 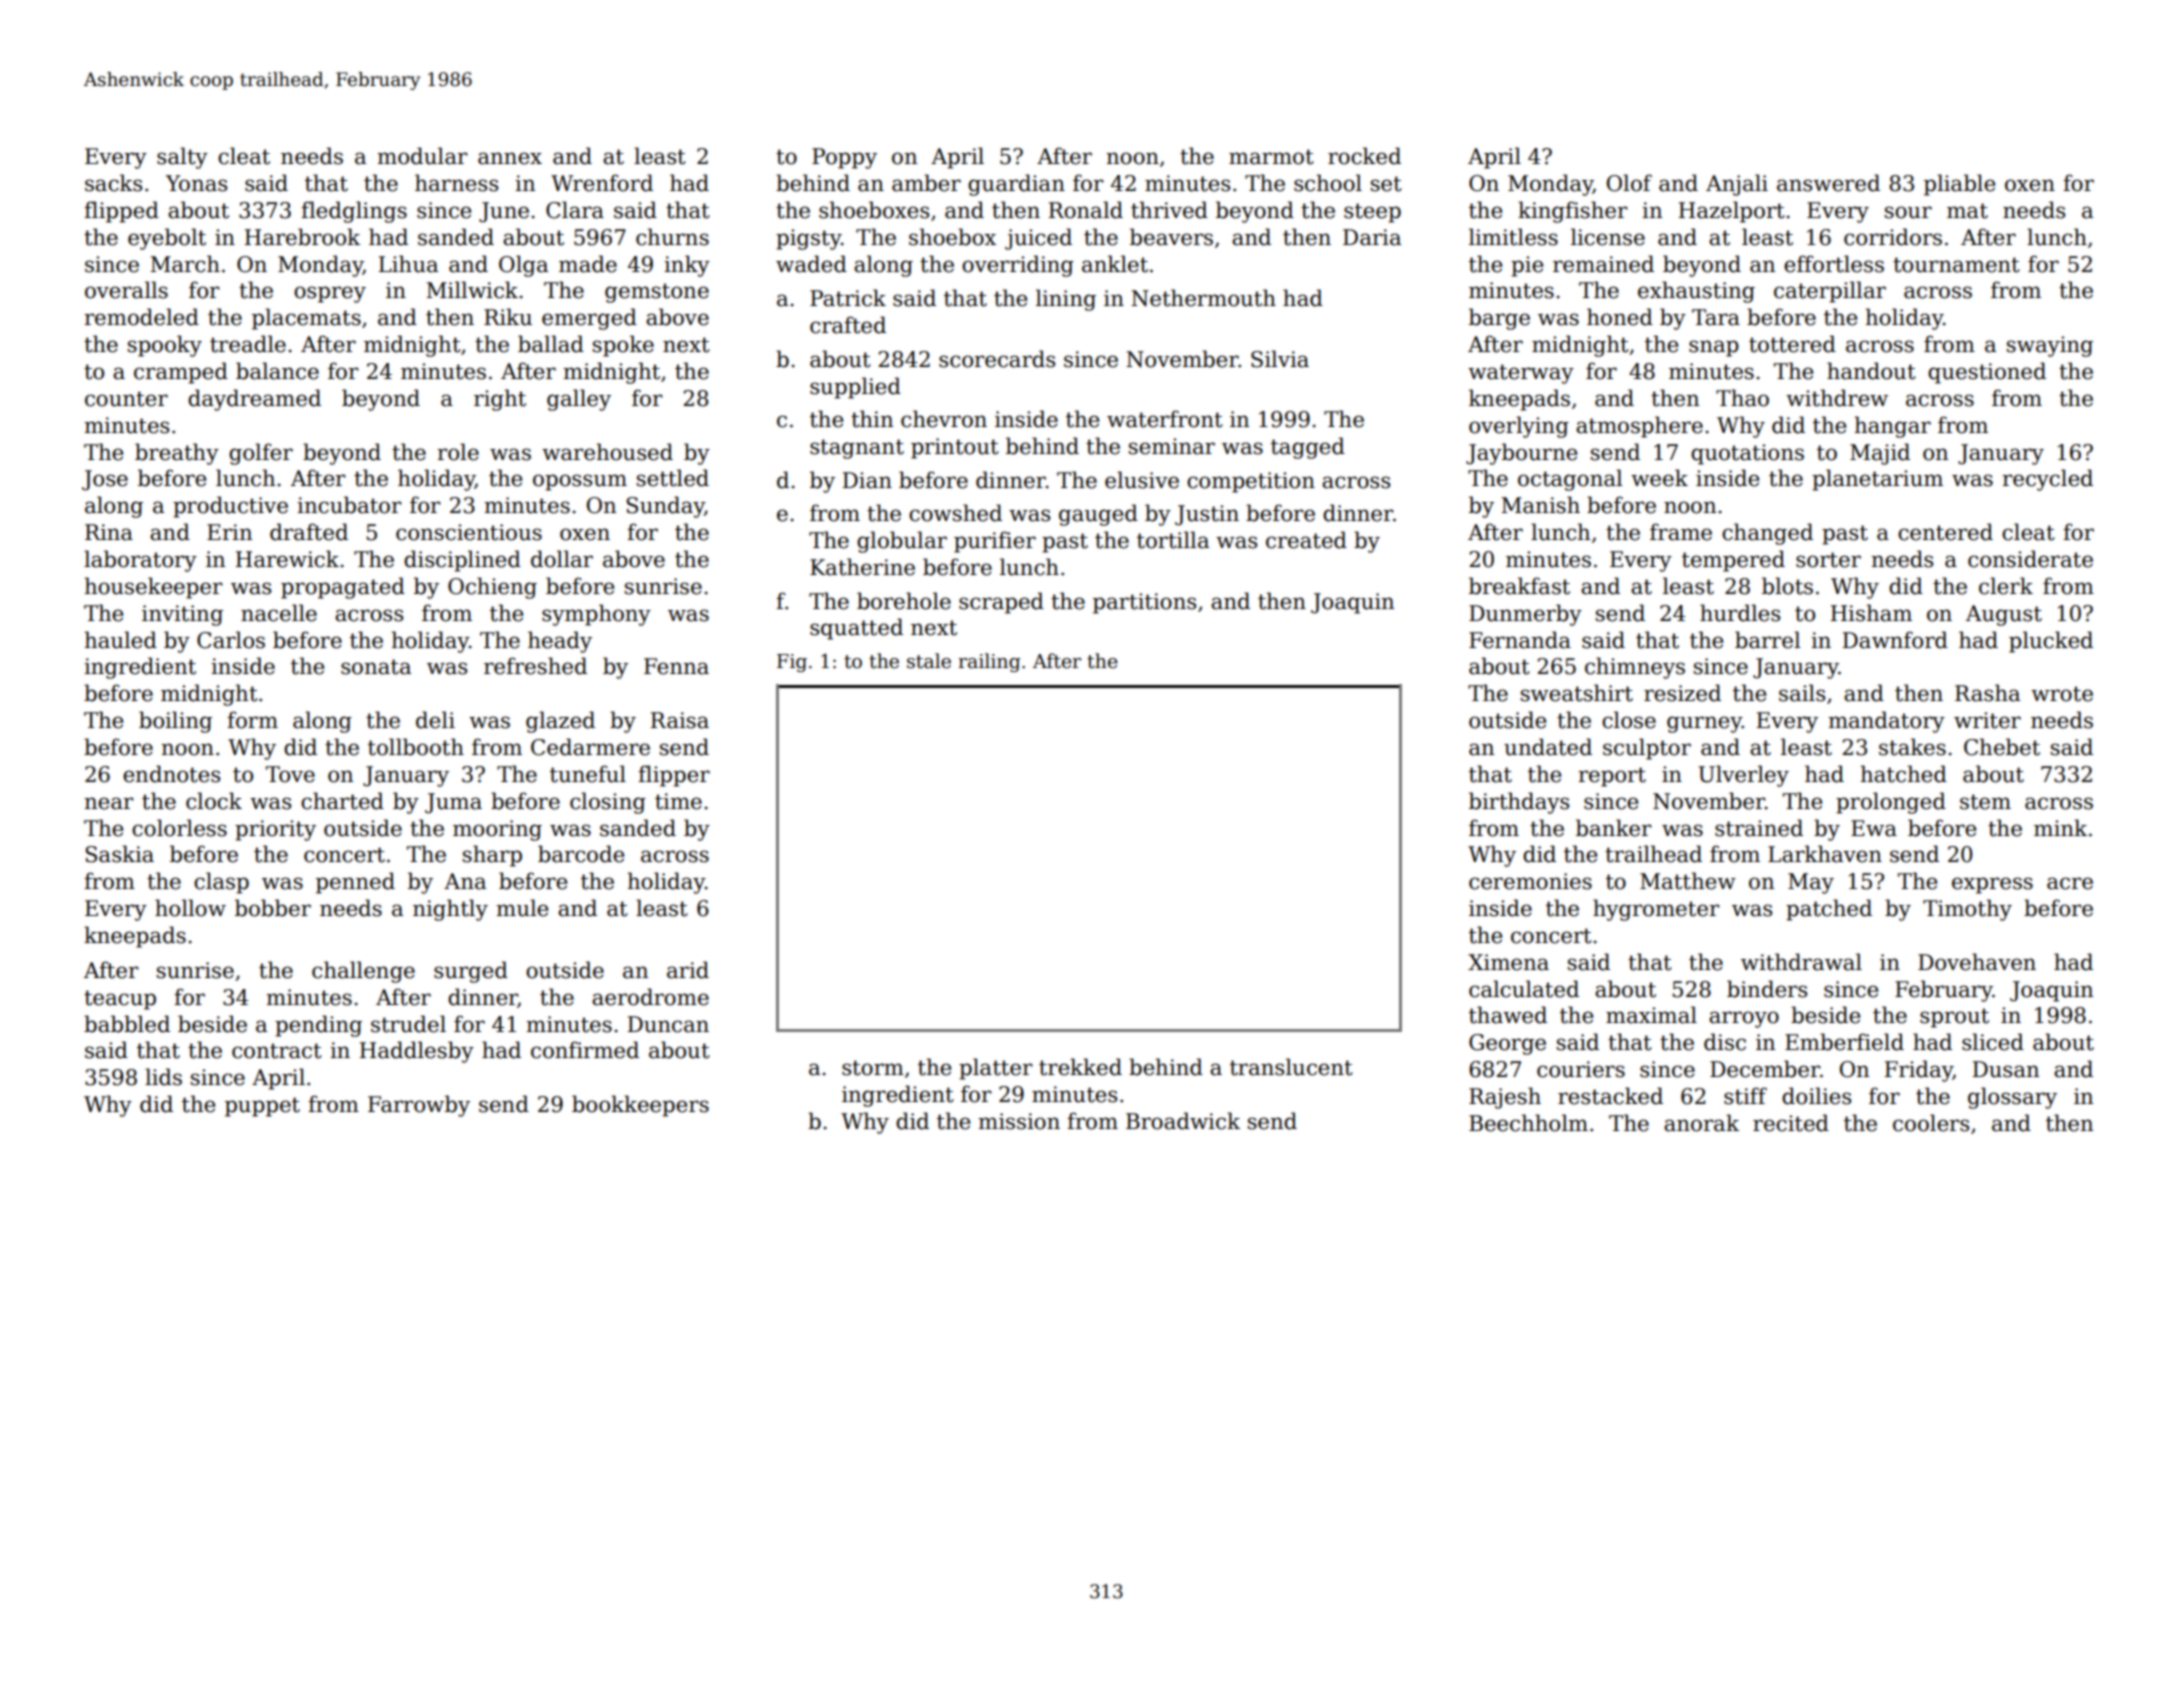 What do you see at coordinates (1142, 480) in the screenshot?
I see `elusive` at bounding box center [1142, 480].
